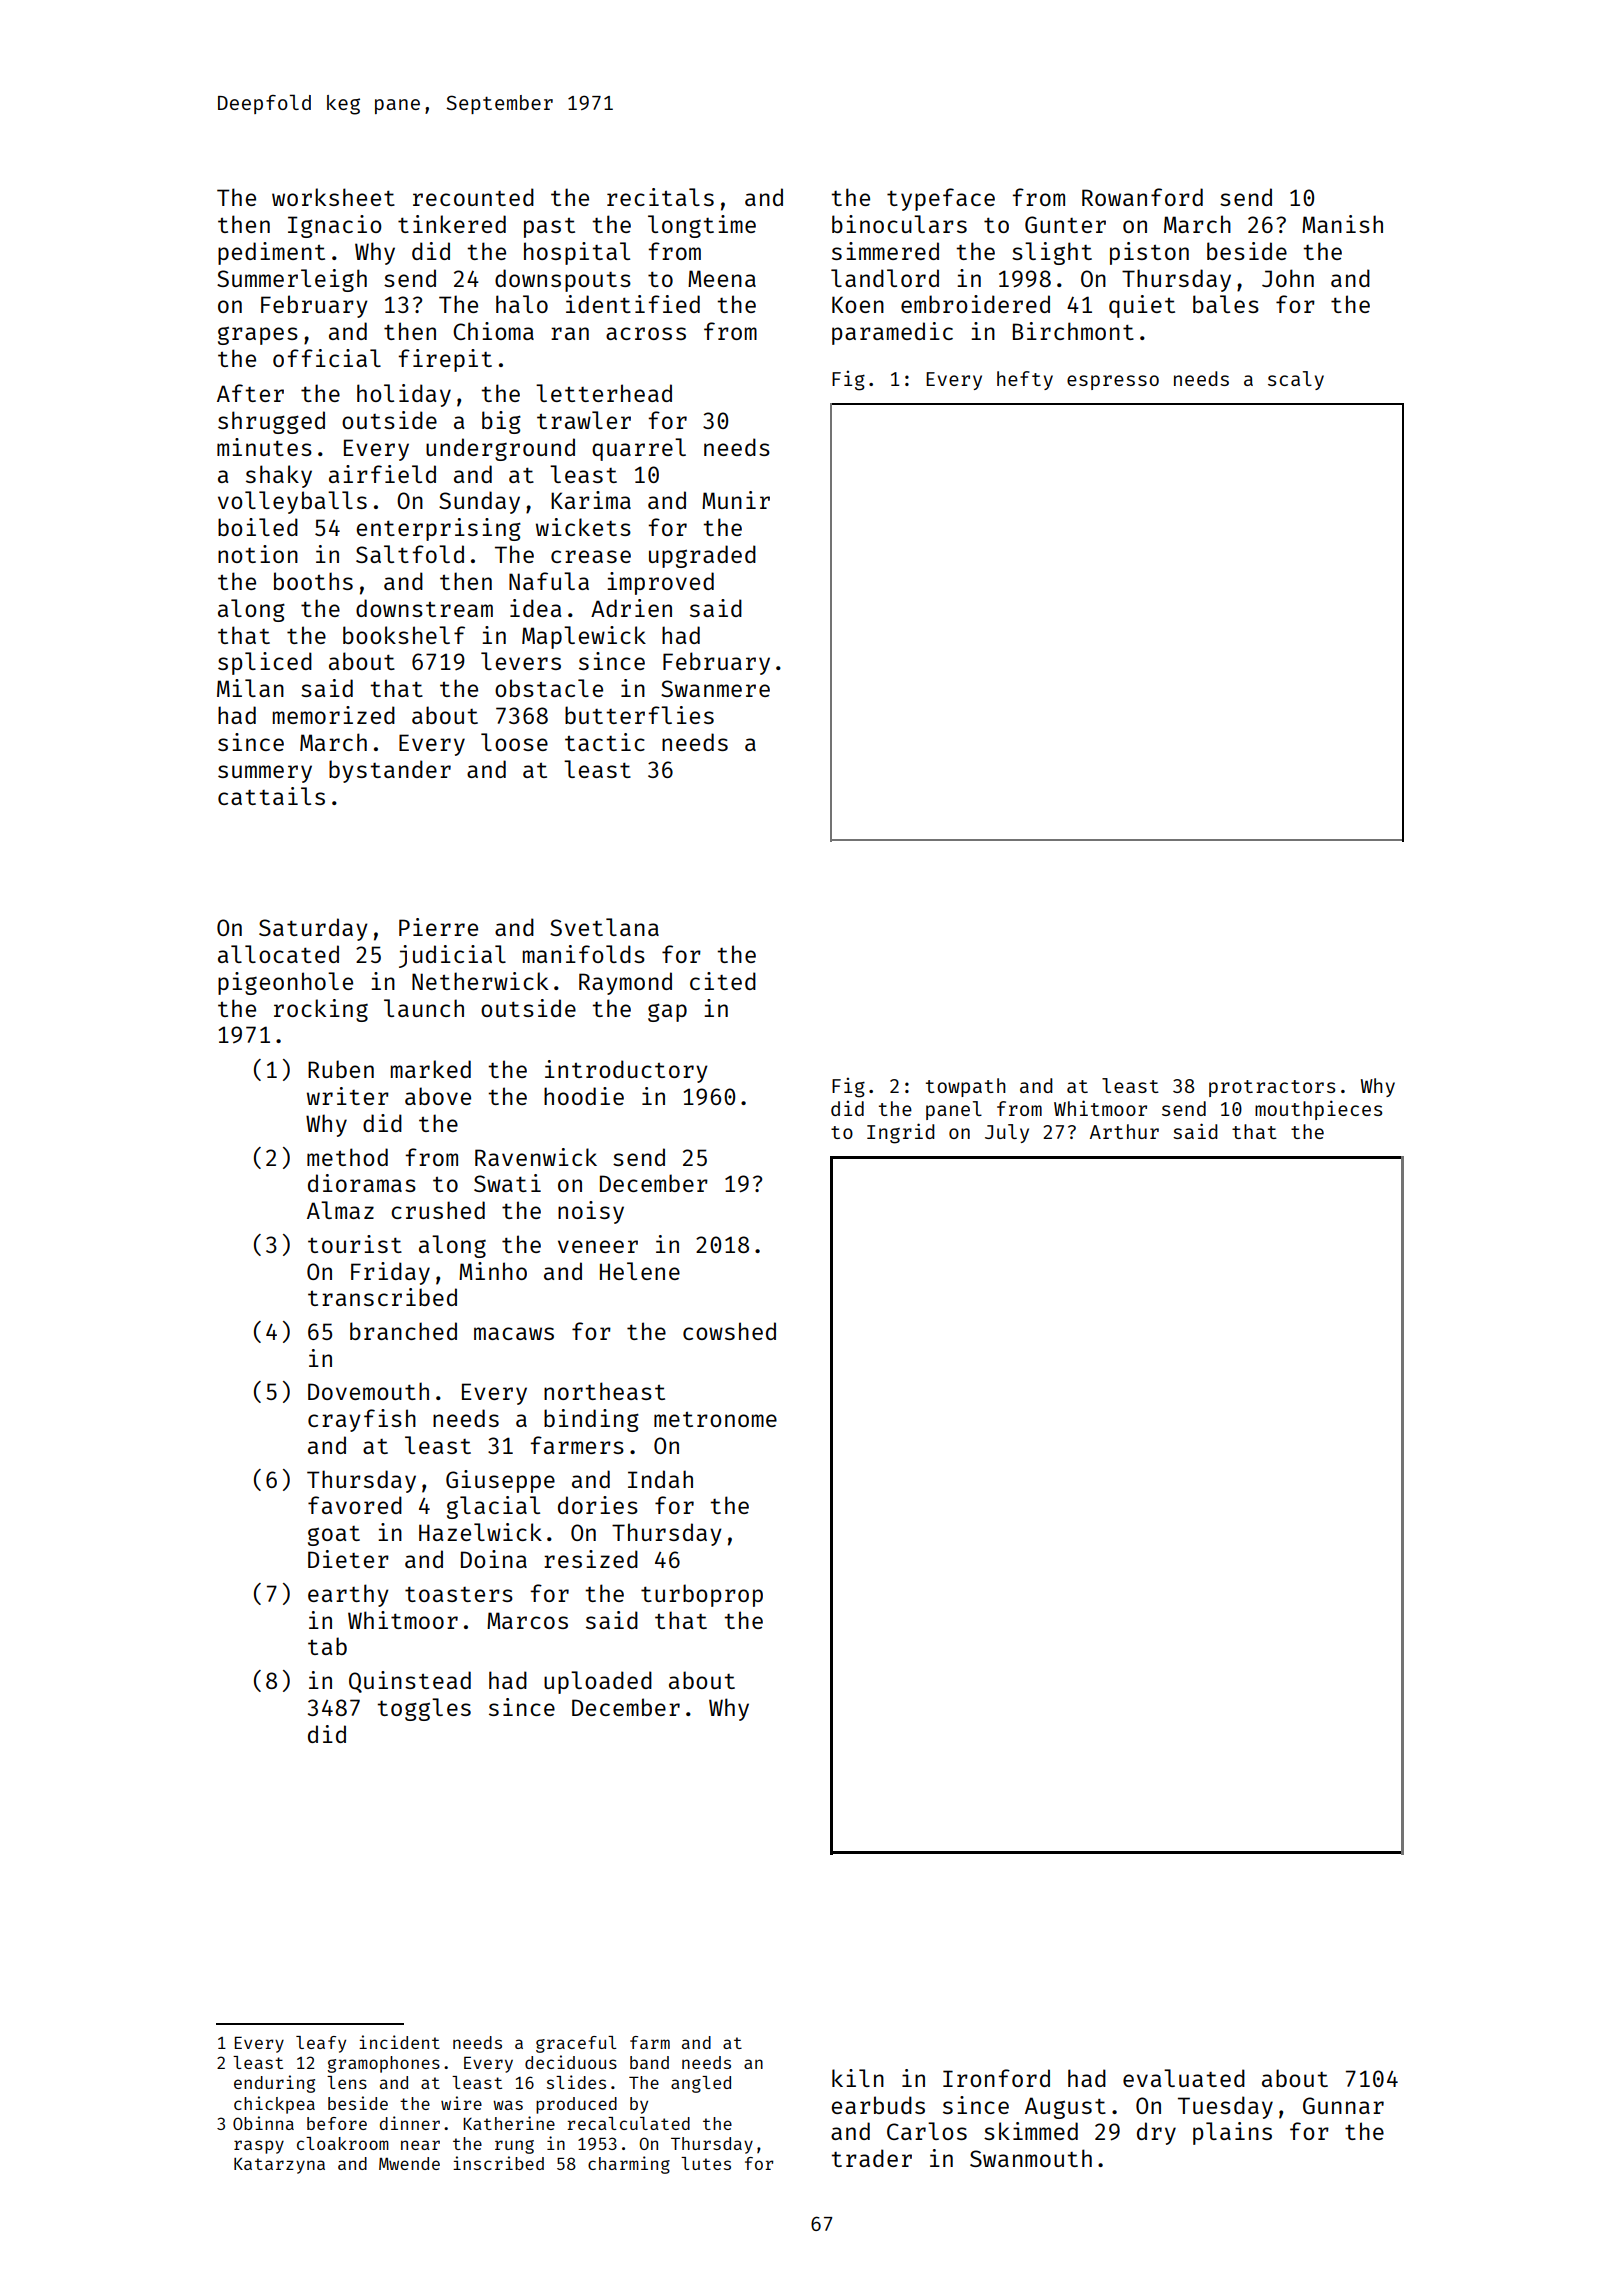 The width and height of the document is (1620, 2292). Describe the element at coordinates (858, 2078) in the document. I see `kiln` at that location.
